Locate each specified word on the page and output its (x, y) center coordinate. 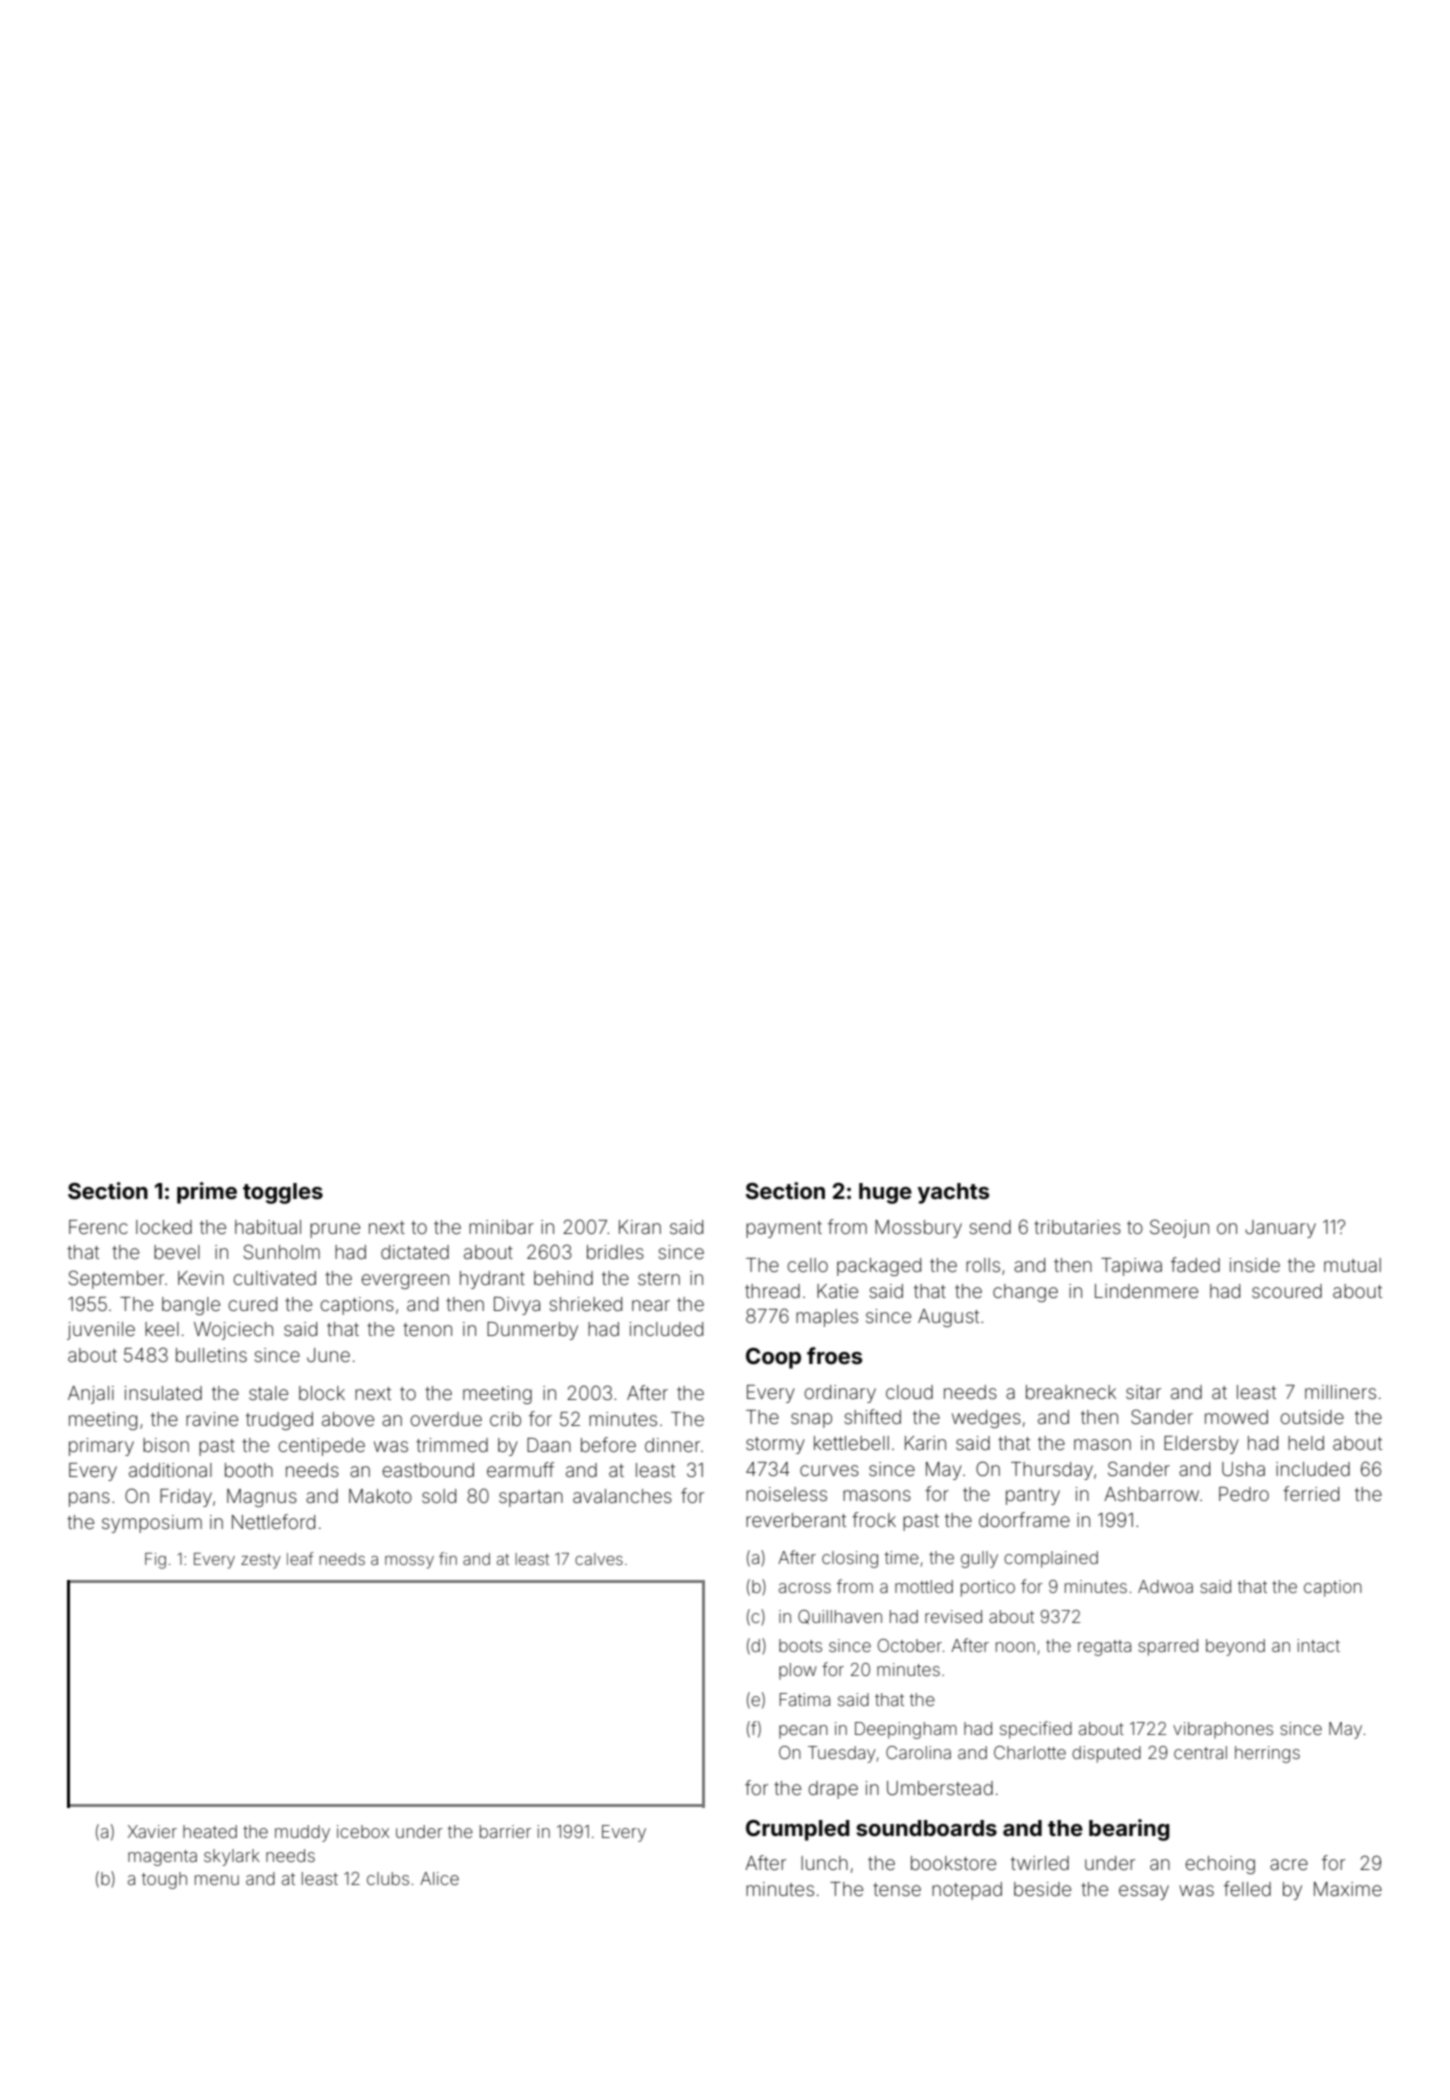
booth (249, 1470)
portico (988, 1588)
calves (599, 1559)
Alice (439, 1878)
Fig (155, 1561)
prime (207, 1193)
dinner (672, 1445)
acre (1289, 1864)
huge (885, 1193)
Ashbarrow (1151, 1494)
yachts (953, 1193)
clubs (388, 1878)
